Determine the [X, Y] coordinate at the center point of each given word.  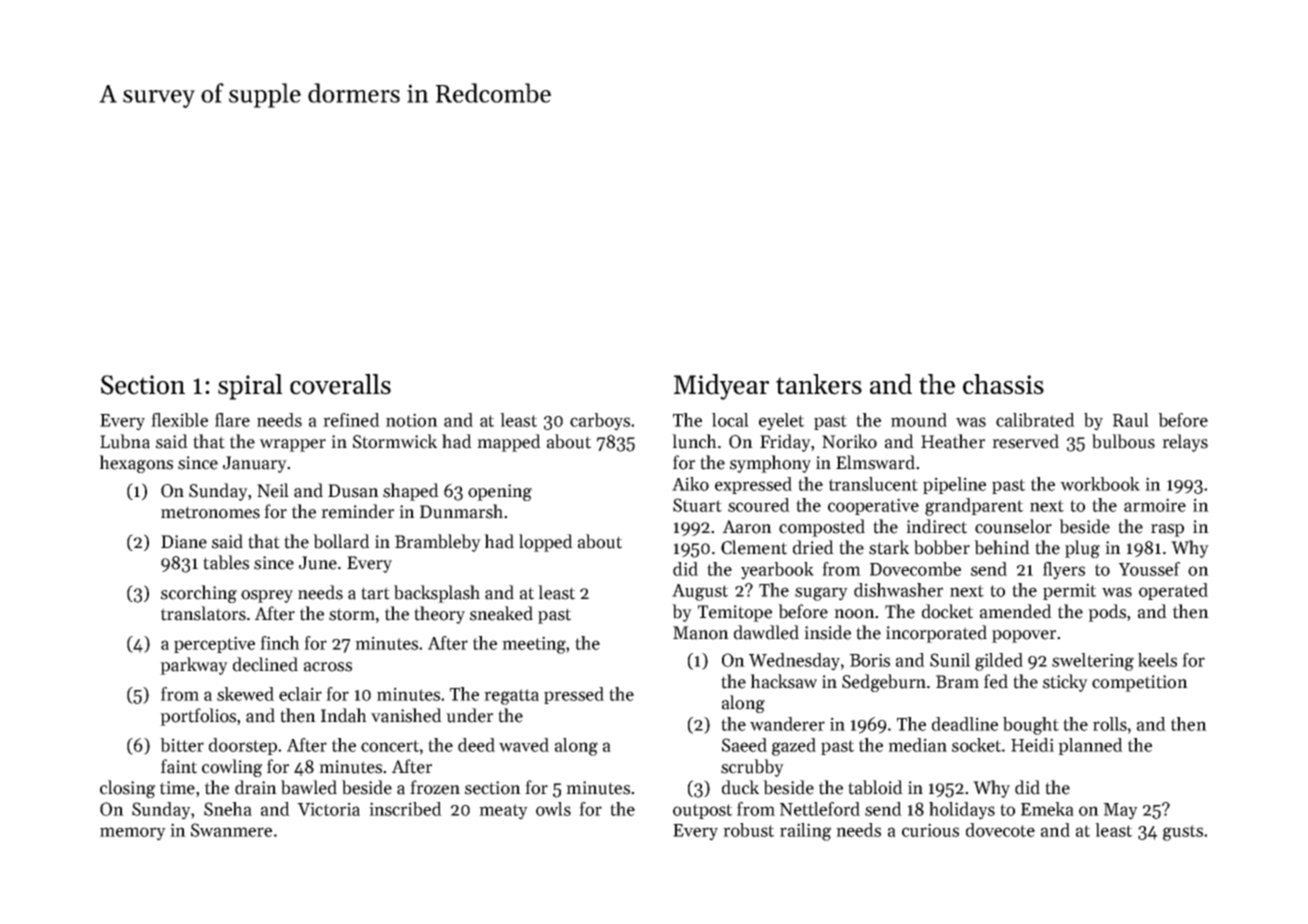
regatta [511, 697]
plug [1082, 549]
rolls [1110, 724]
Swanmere [231, 830]
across [328, 667]
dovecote [1000, 830]
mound [919, 420]
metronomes [210, 512]
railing [805, 832]
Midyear [721, 387]
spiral [250, 387]
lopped [546, 543]
